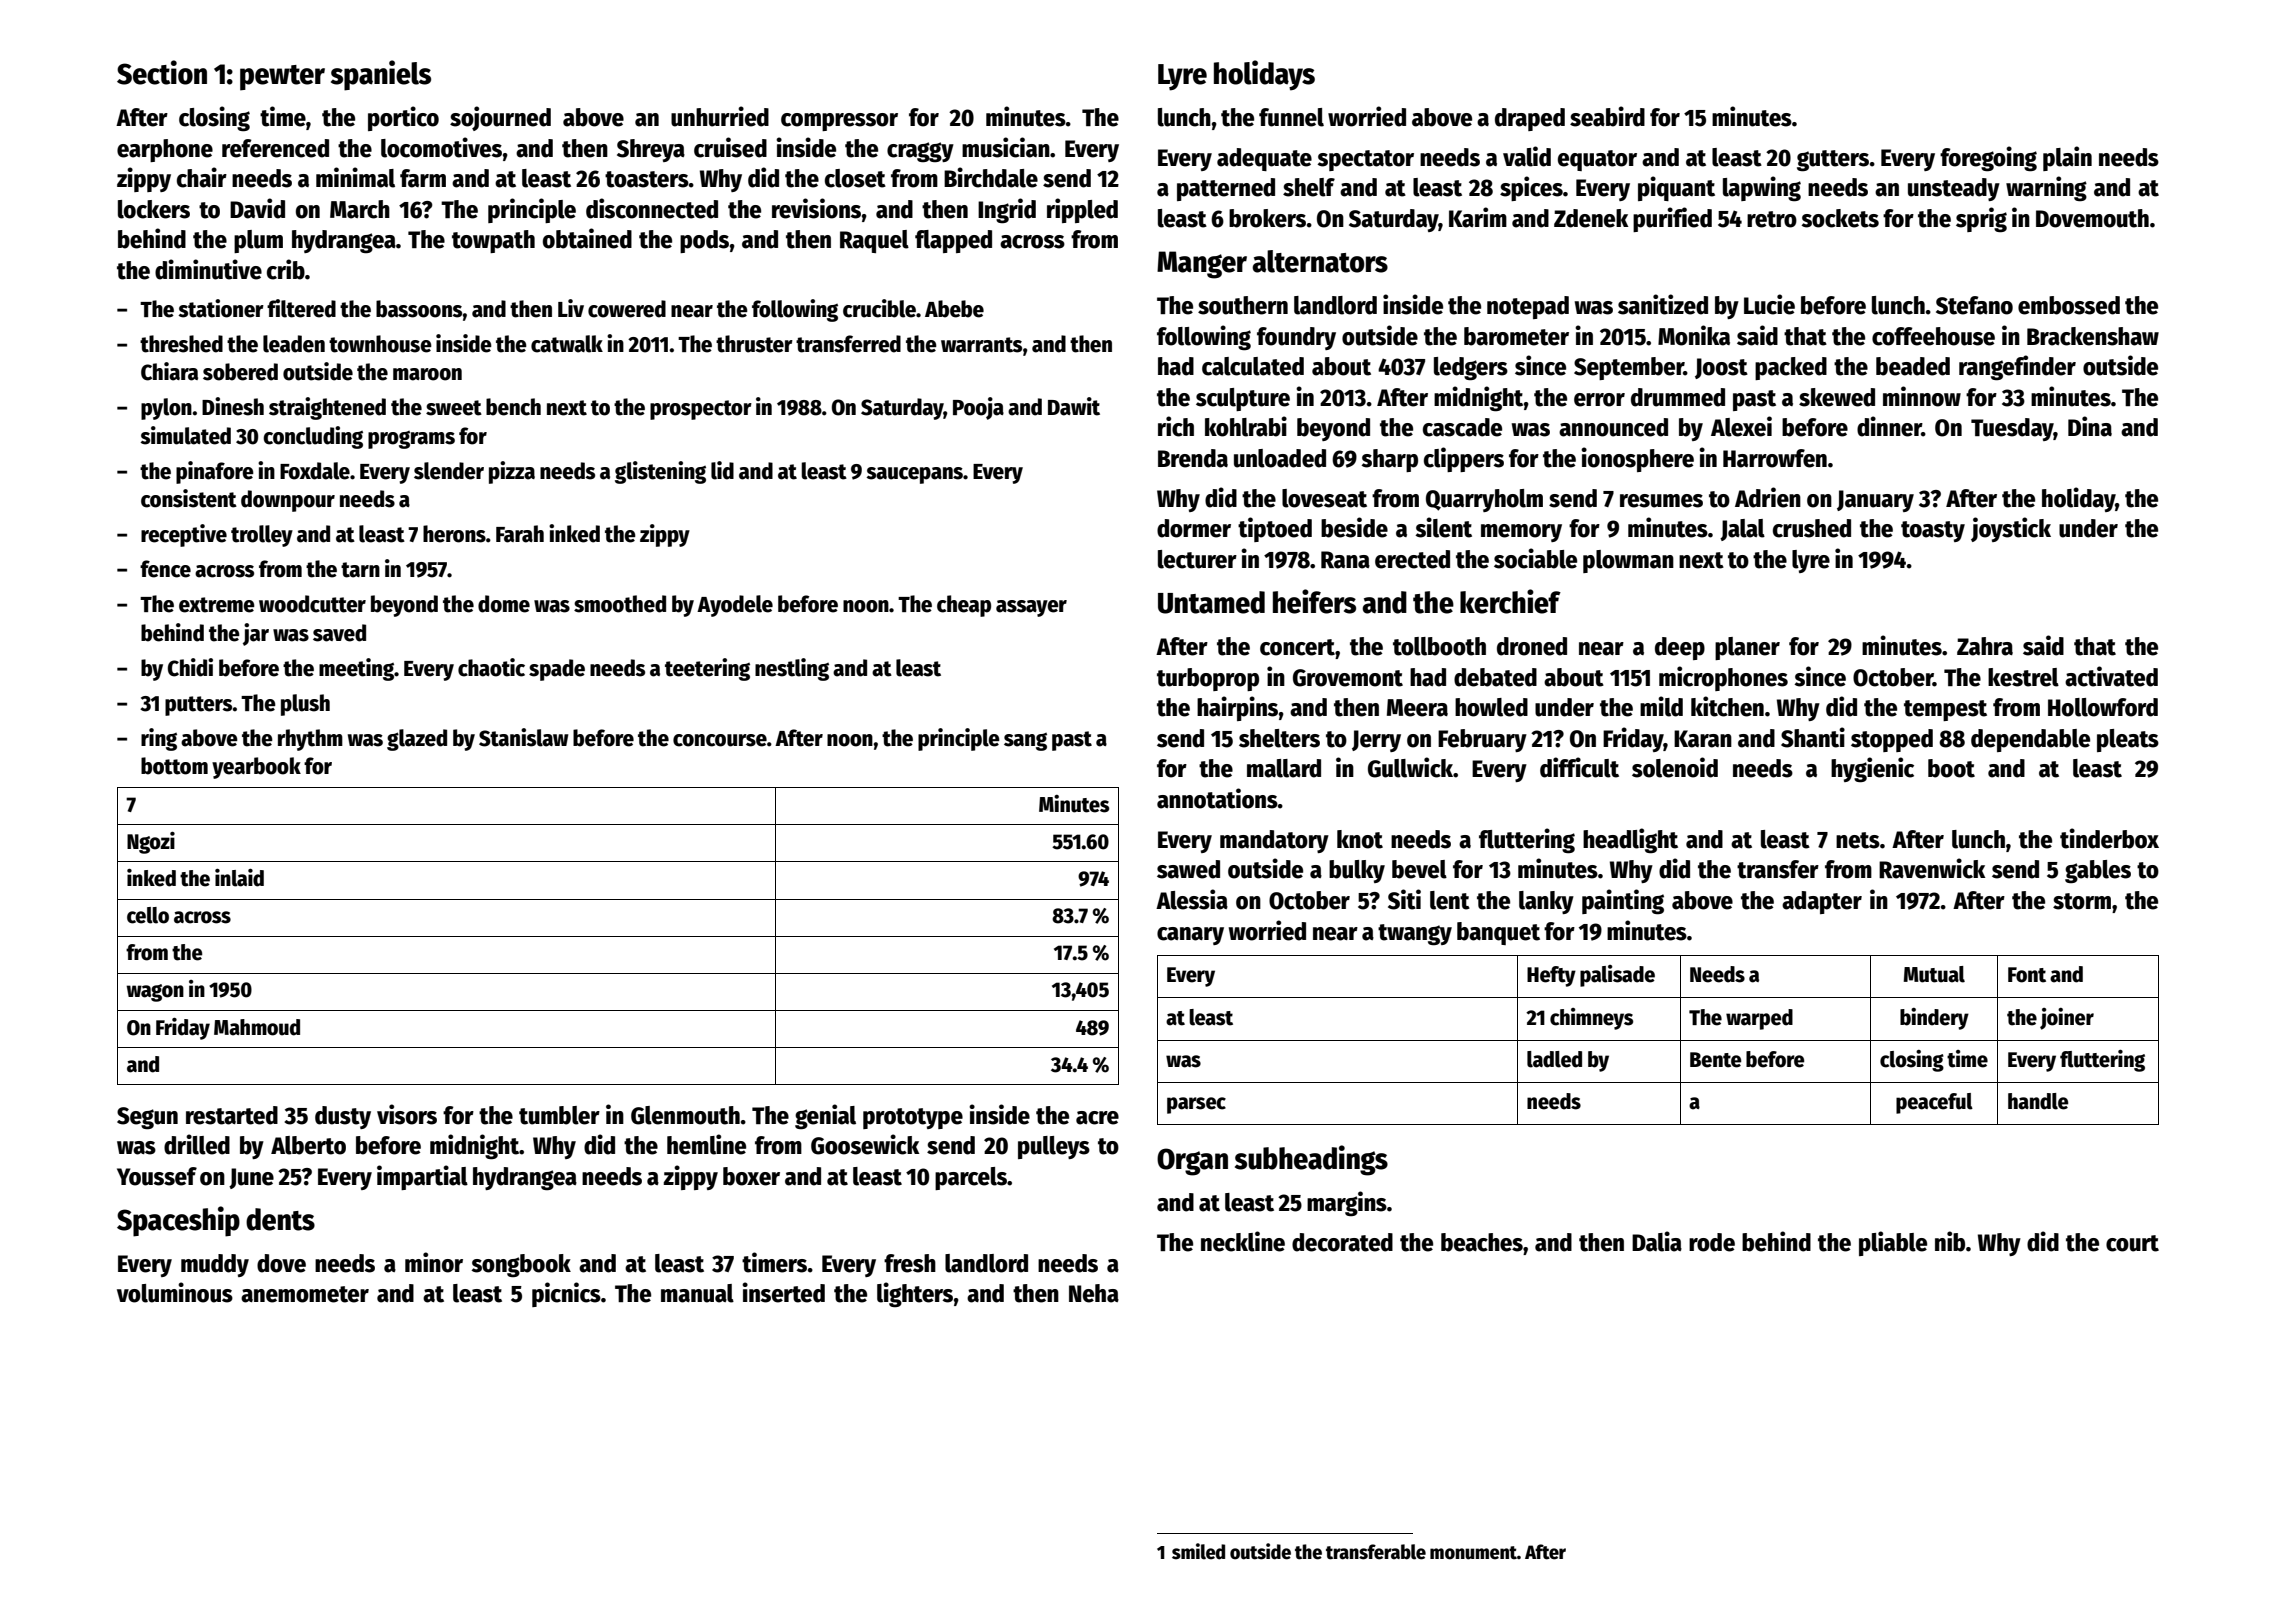  What do you see at coordinates (1607, 116) in the screenshot?
I see `seabird` at bounding box center [1607, 116].
